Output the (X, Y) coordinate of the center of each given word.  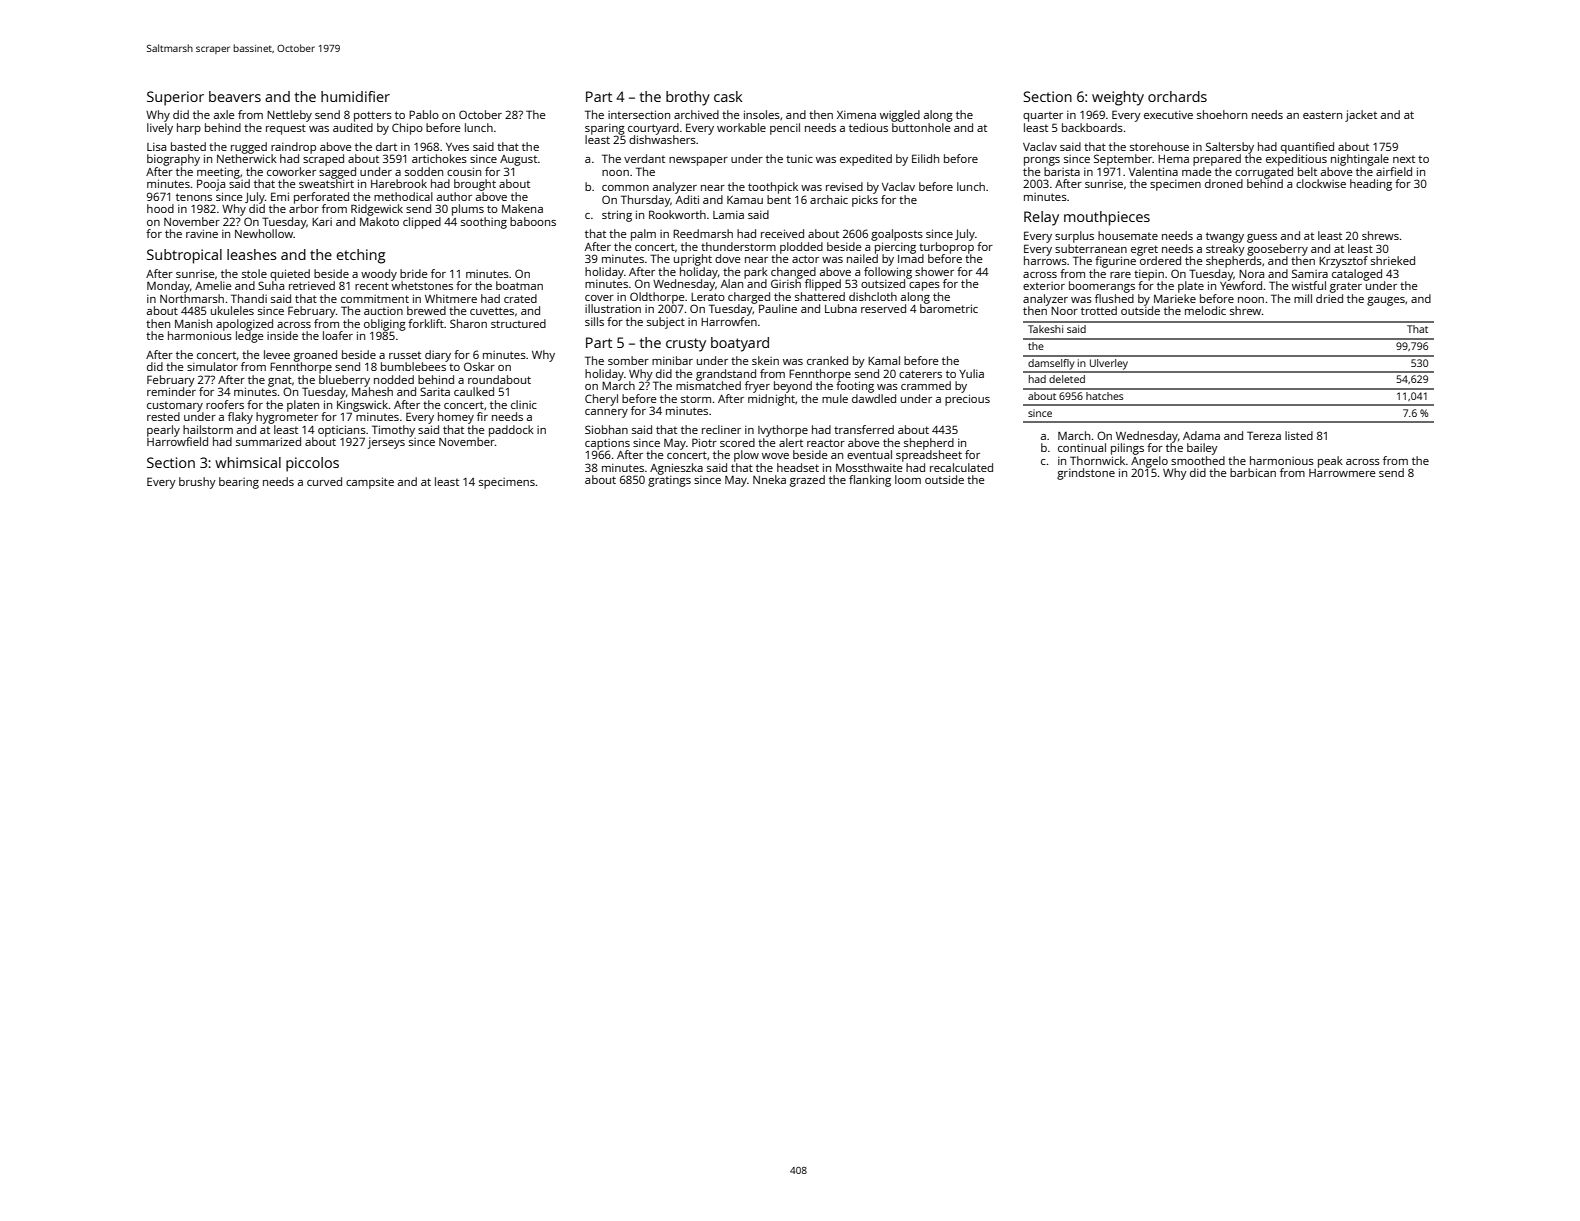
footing (855, 387)
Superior (175, 98)
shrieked (1393, 260)
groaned (315, 356)
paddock (511, 431)
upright (693, 260)
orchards (1177, 96)
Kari (322, 222)
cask (728, 96)
